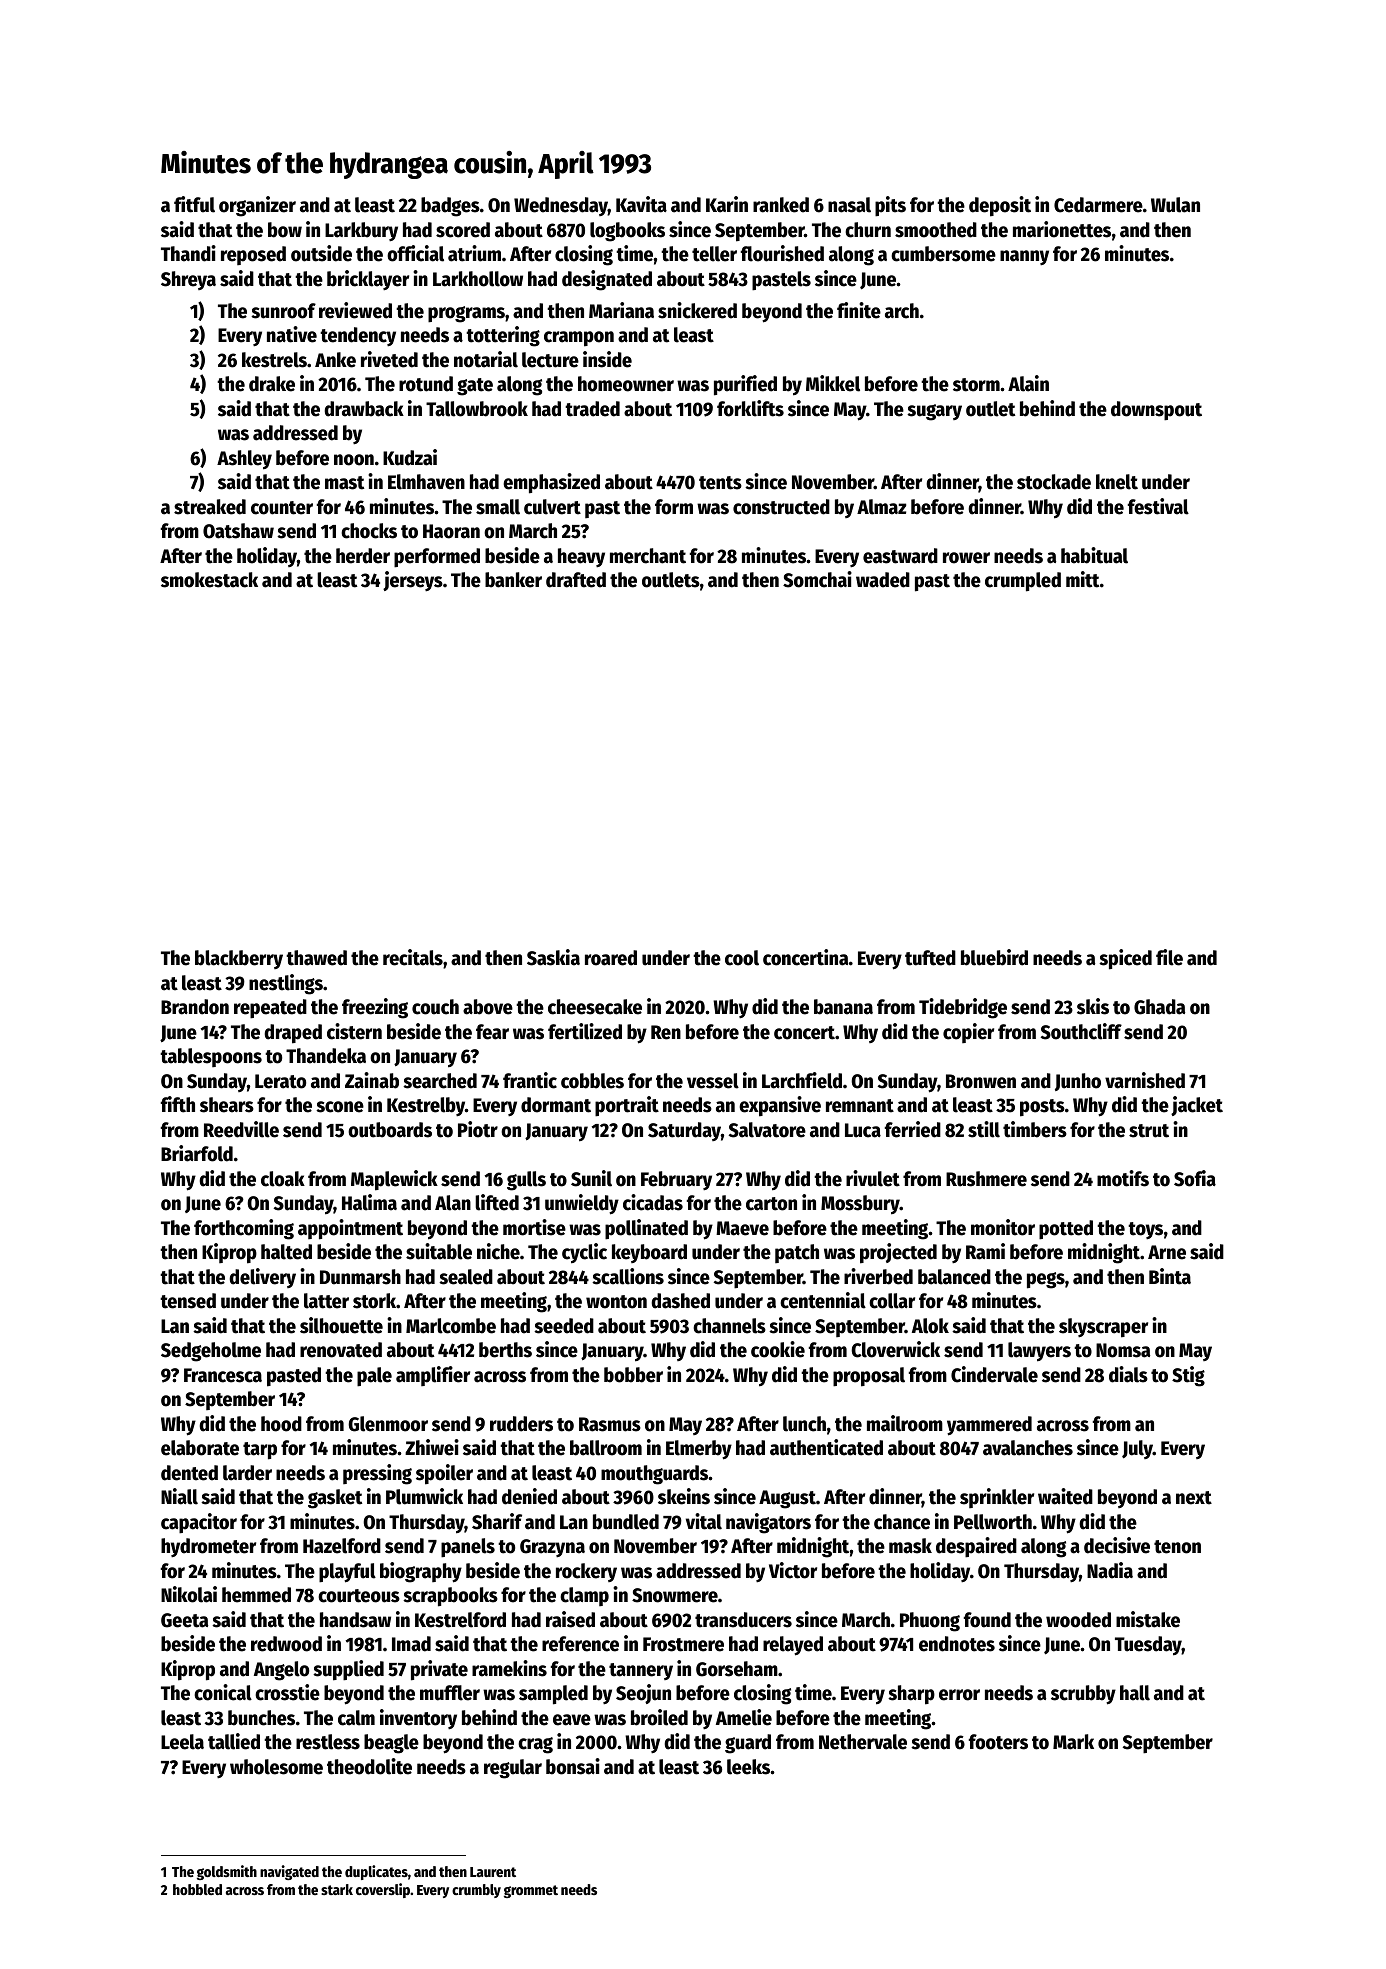  Describe the element at coordinates (531, 1891) in the page. I see `grommet` at that location.
